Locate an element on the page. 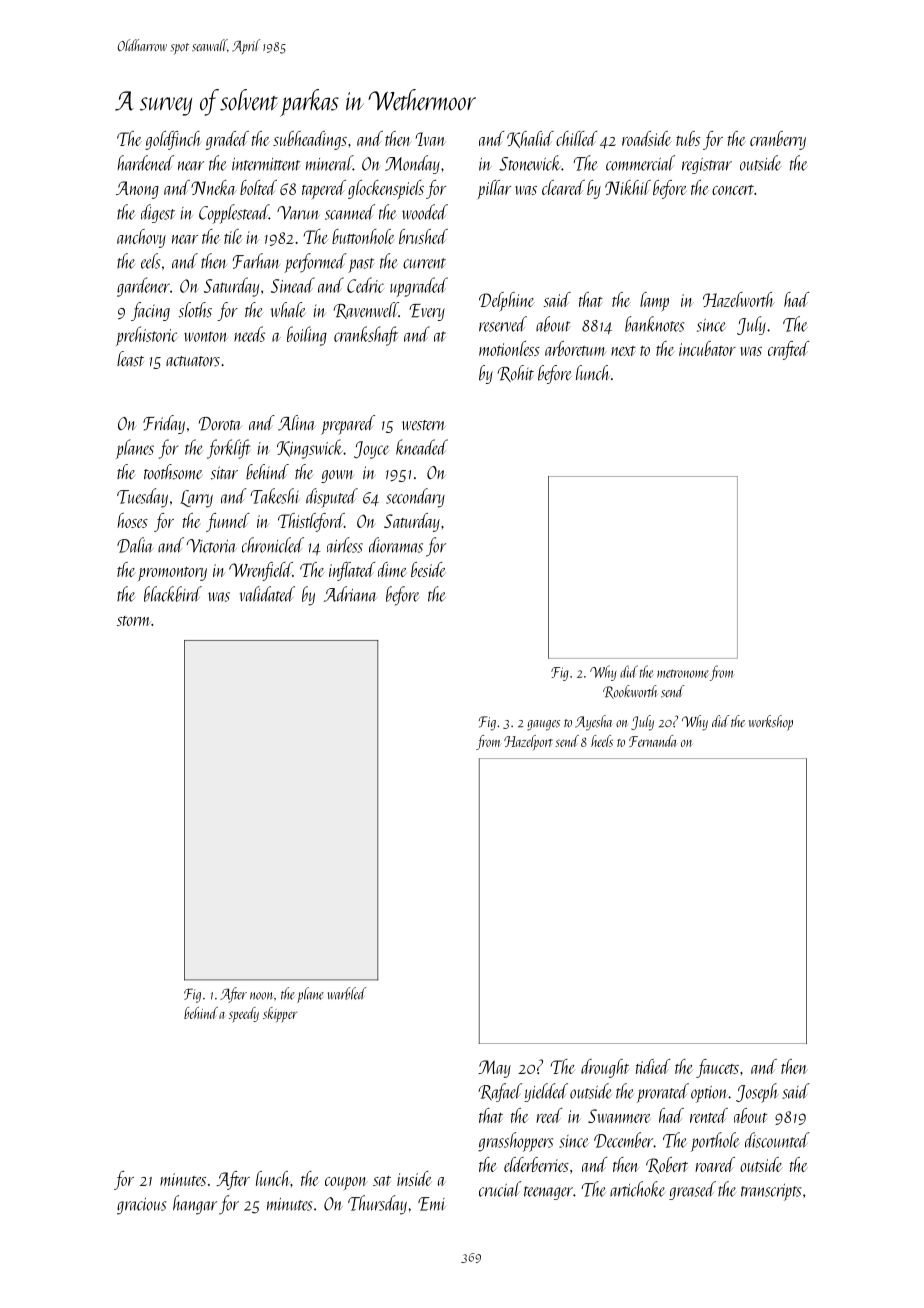 This image has width=924, height=1308. hardened is located at coordinates (145, 163).
